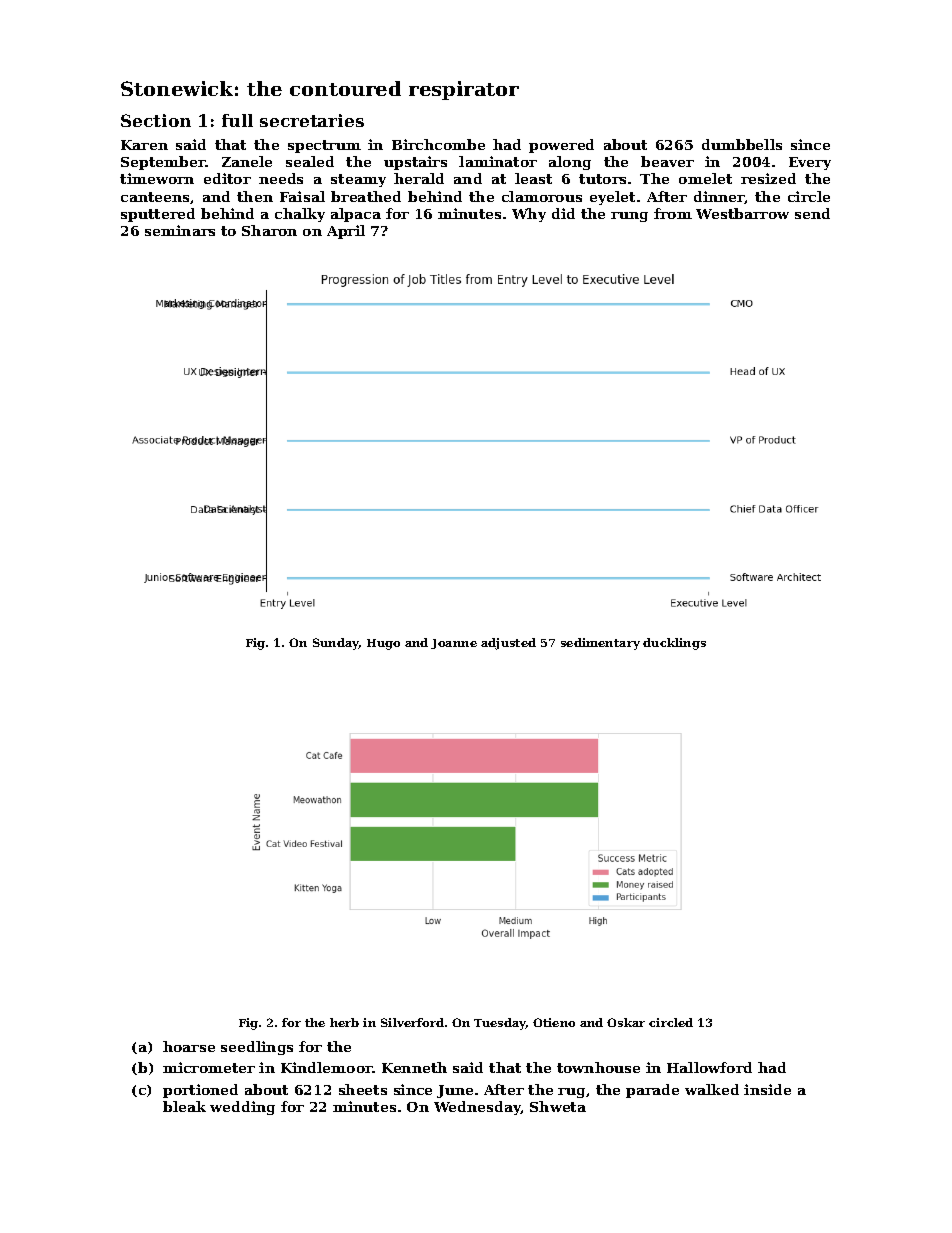  Describe the element at coordinates (600, 644) in the page. I see `sedimentary` at that location.
